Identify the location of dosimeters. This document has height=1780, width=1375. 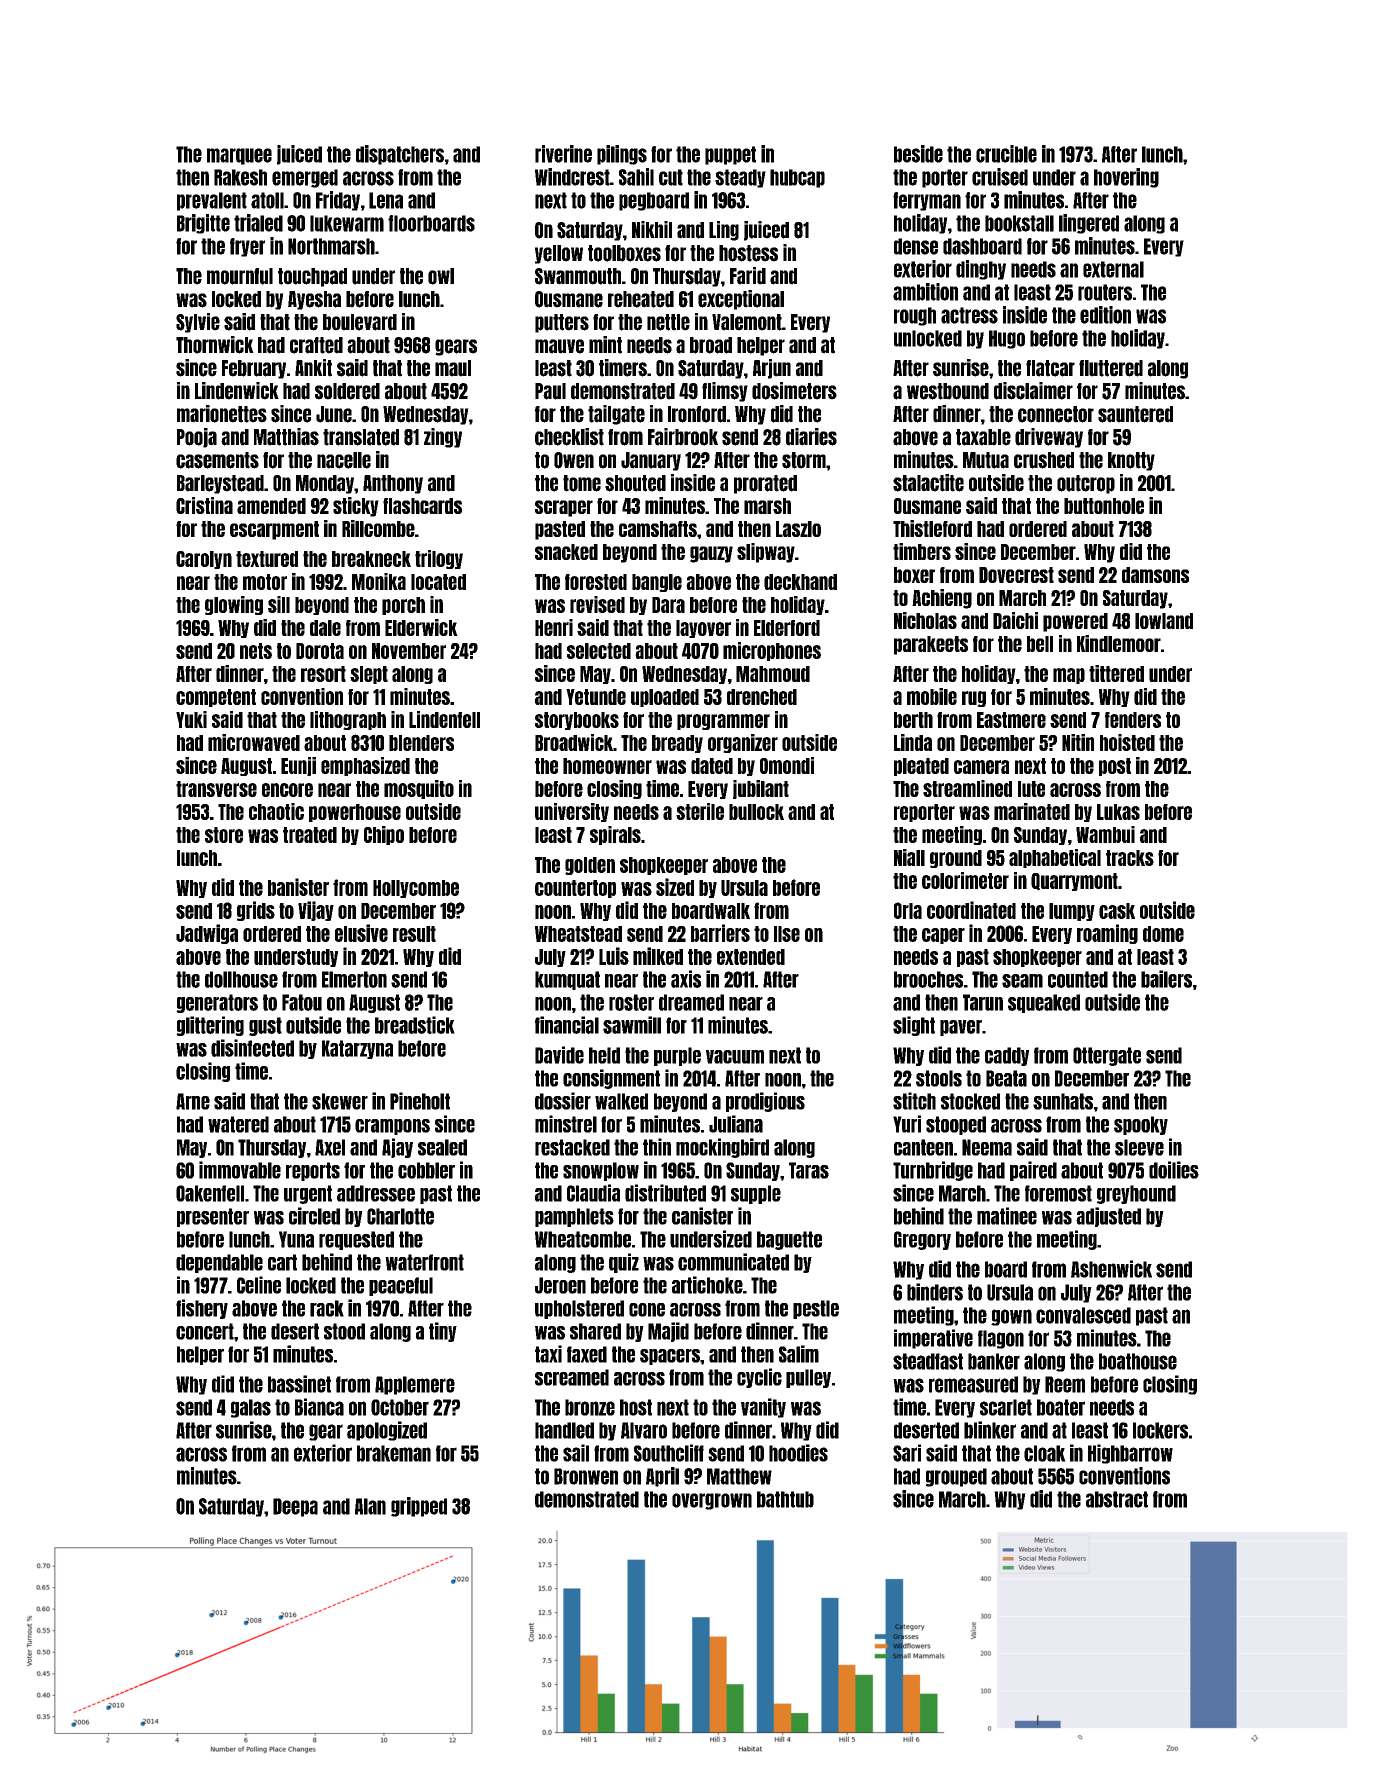
(794, 391).
